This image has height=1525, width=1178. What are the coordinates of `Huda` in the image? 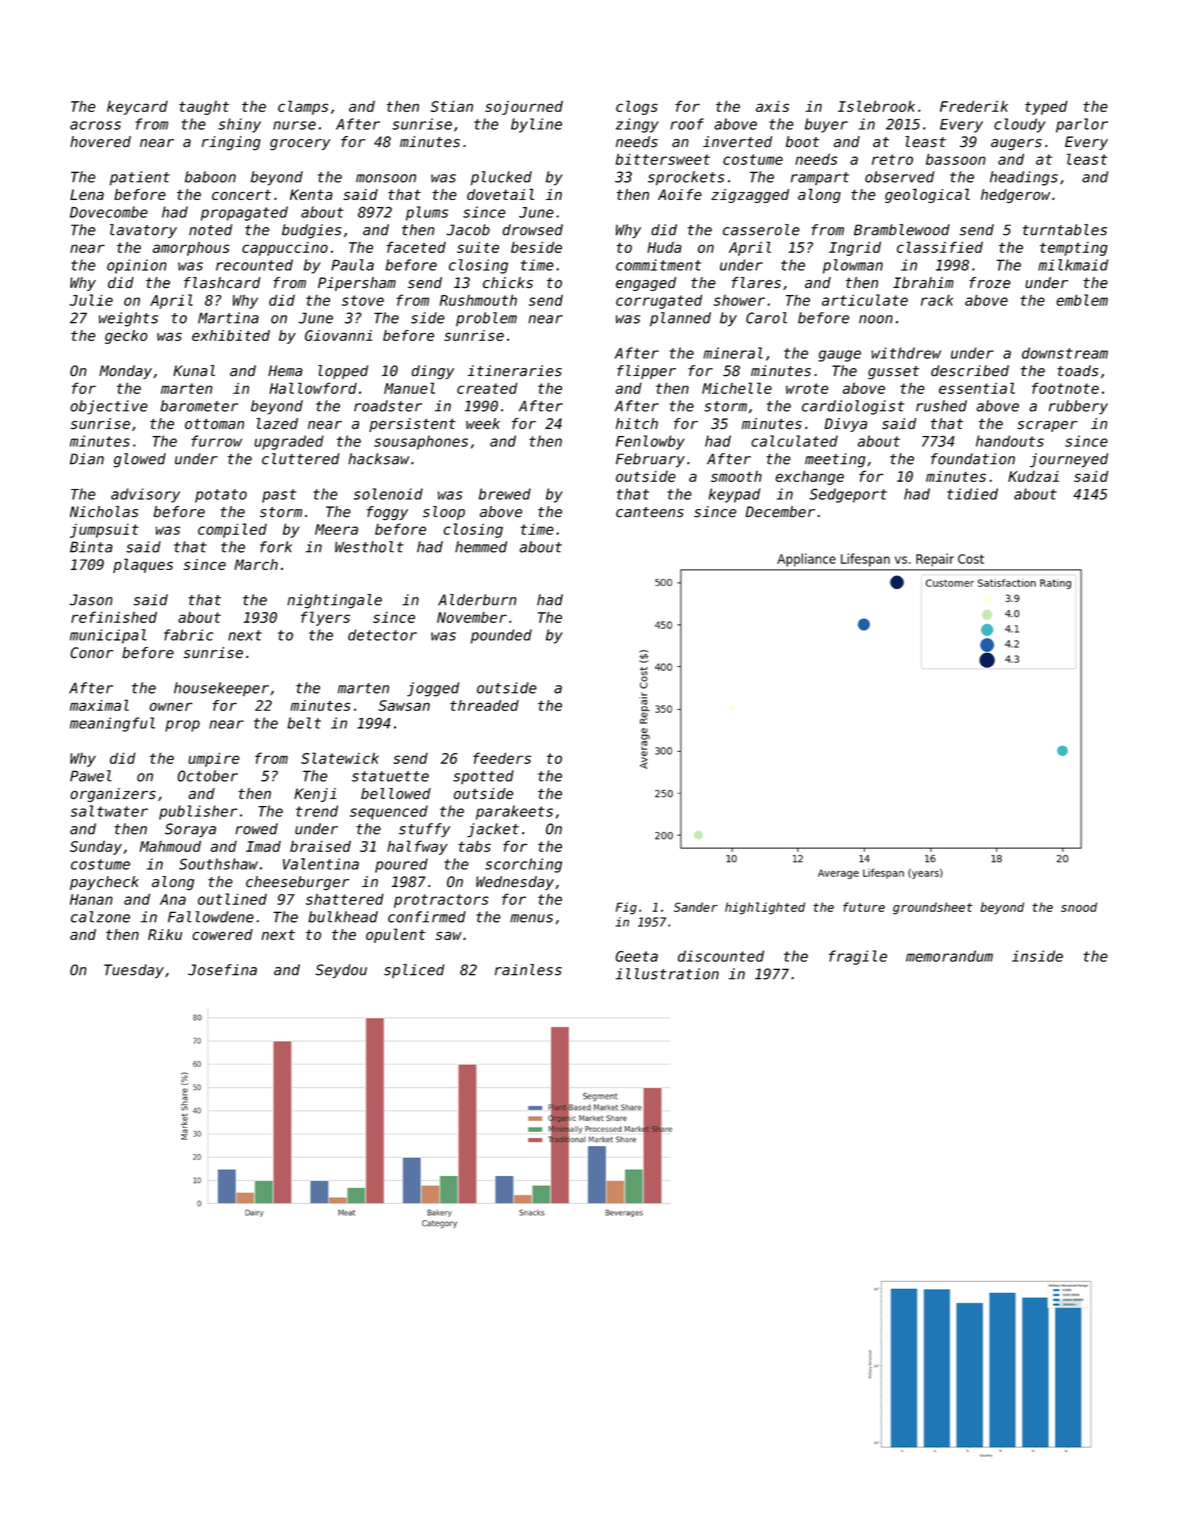 It's located at (664, 247).
